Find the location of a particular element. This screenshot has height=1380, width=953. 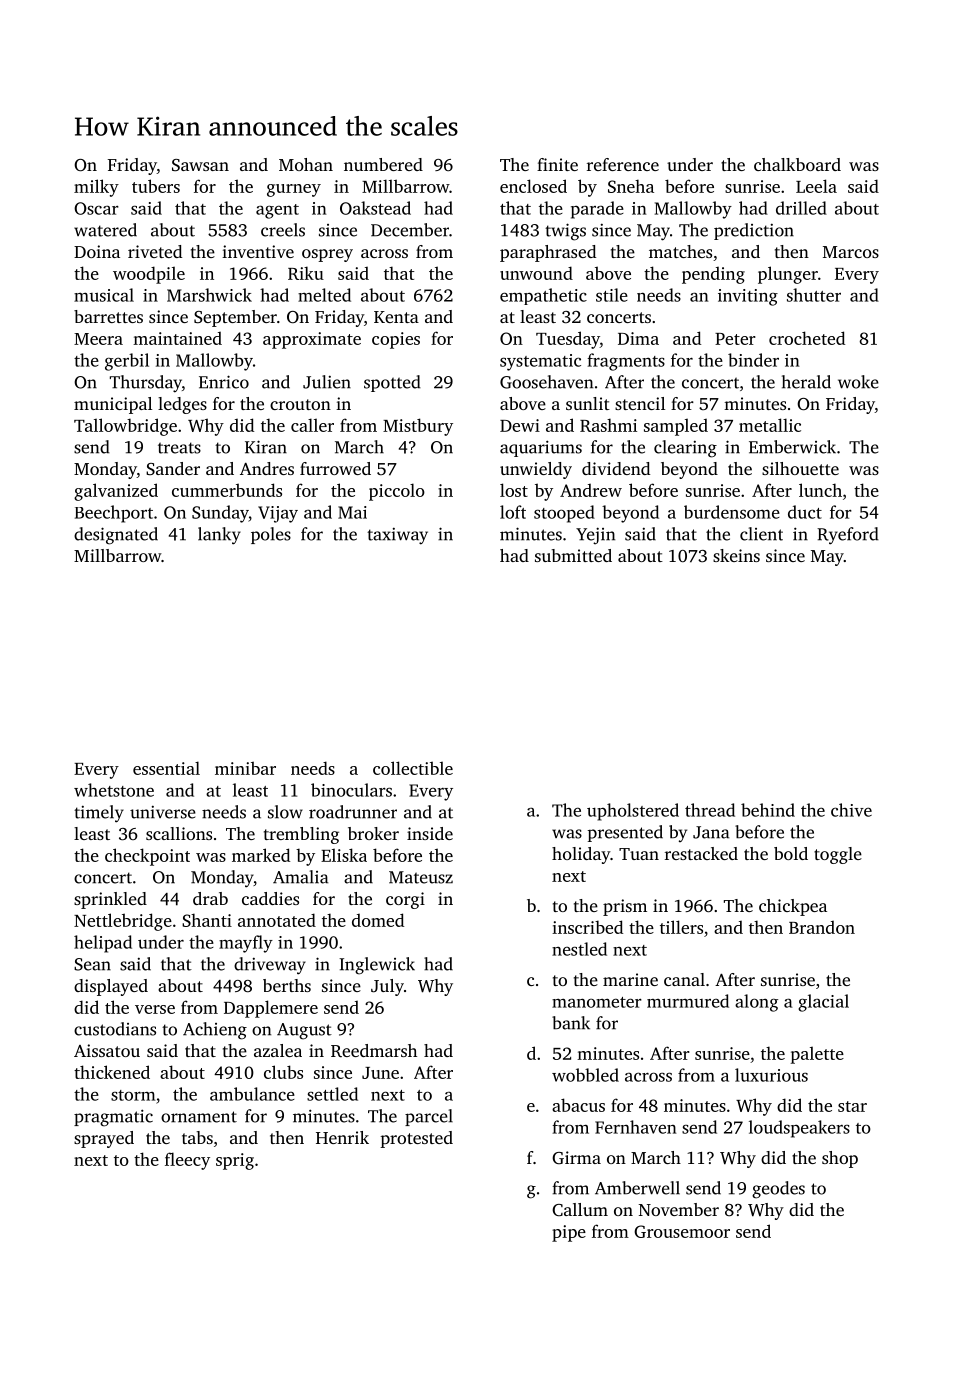

lanky is located at coordinates (219, 536).
